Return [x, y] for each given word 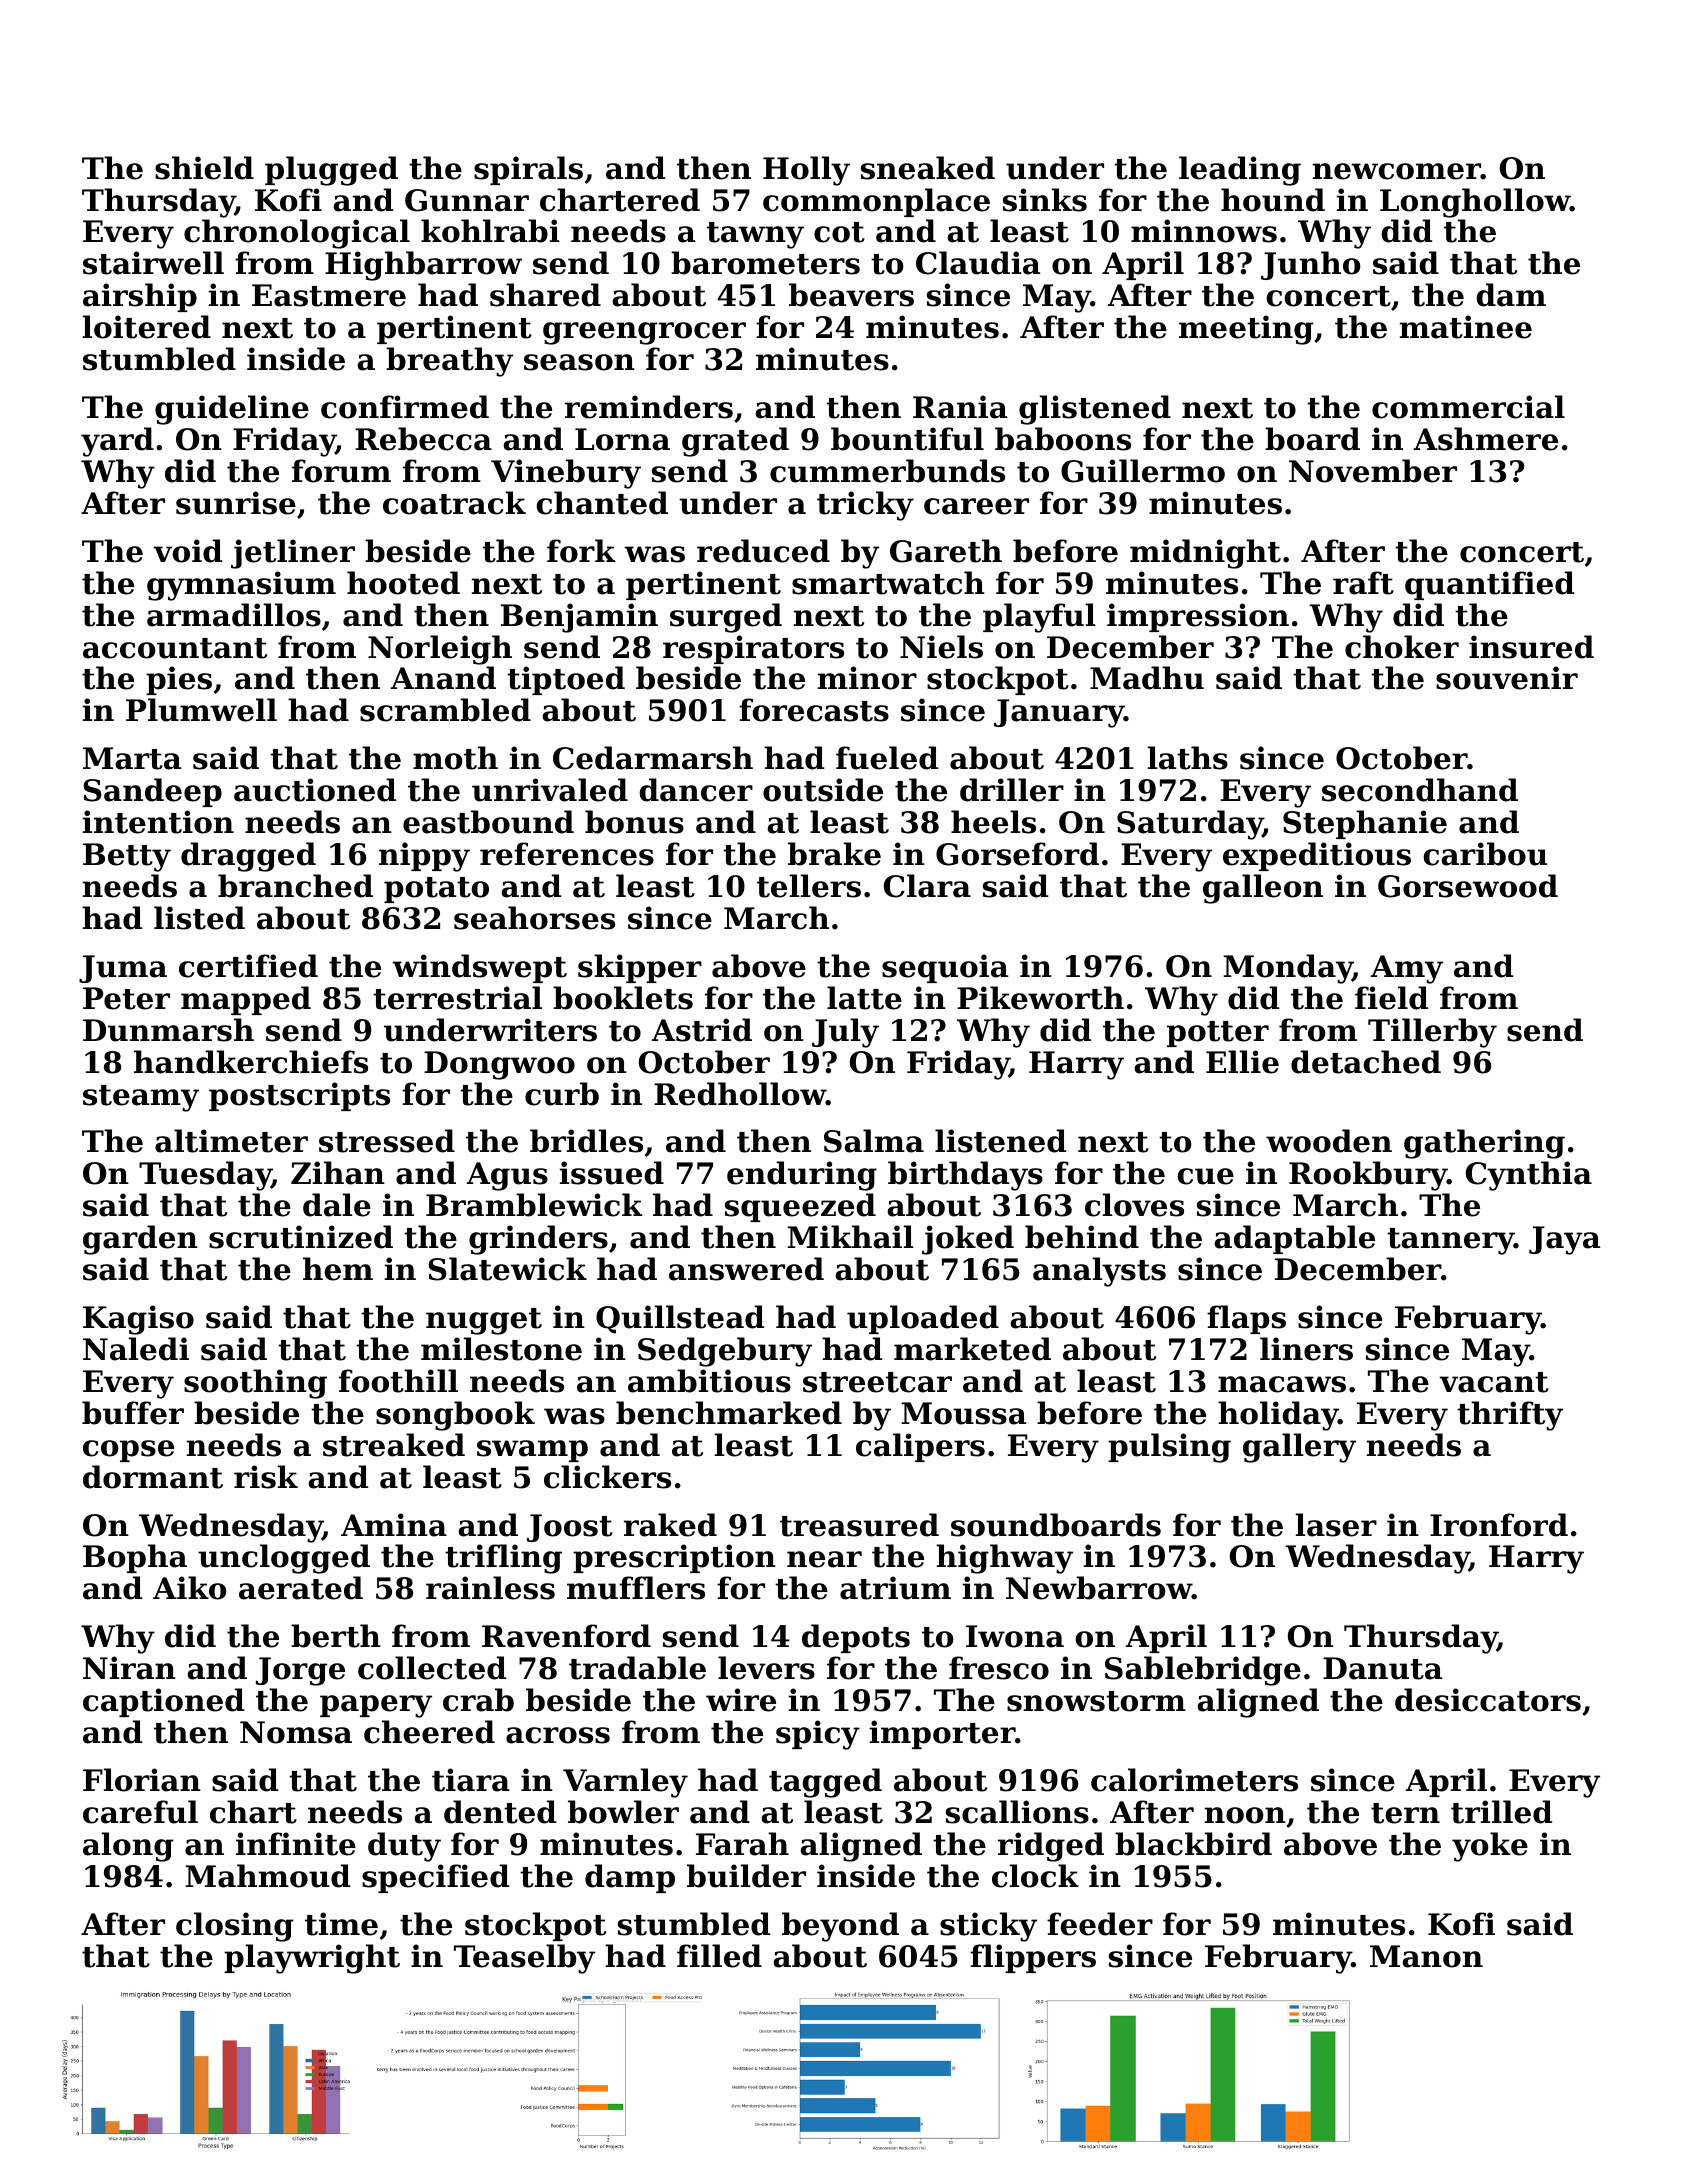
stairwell [153, 263]
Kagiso [138, 1320]
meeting [1246, 330]
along [128, 1847]
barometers [765, 263]
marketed [972, 1349]
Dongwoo [499, 1065]
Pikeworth [1040, 998]
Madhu [1147, 678]
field [1391, 998]
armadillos [234, 615]
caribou [1485, 854]
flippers [1033, 1958]
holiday [1278, 1416]
